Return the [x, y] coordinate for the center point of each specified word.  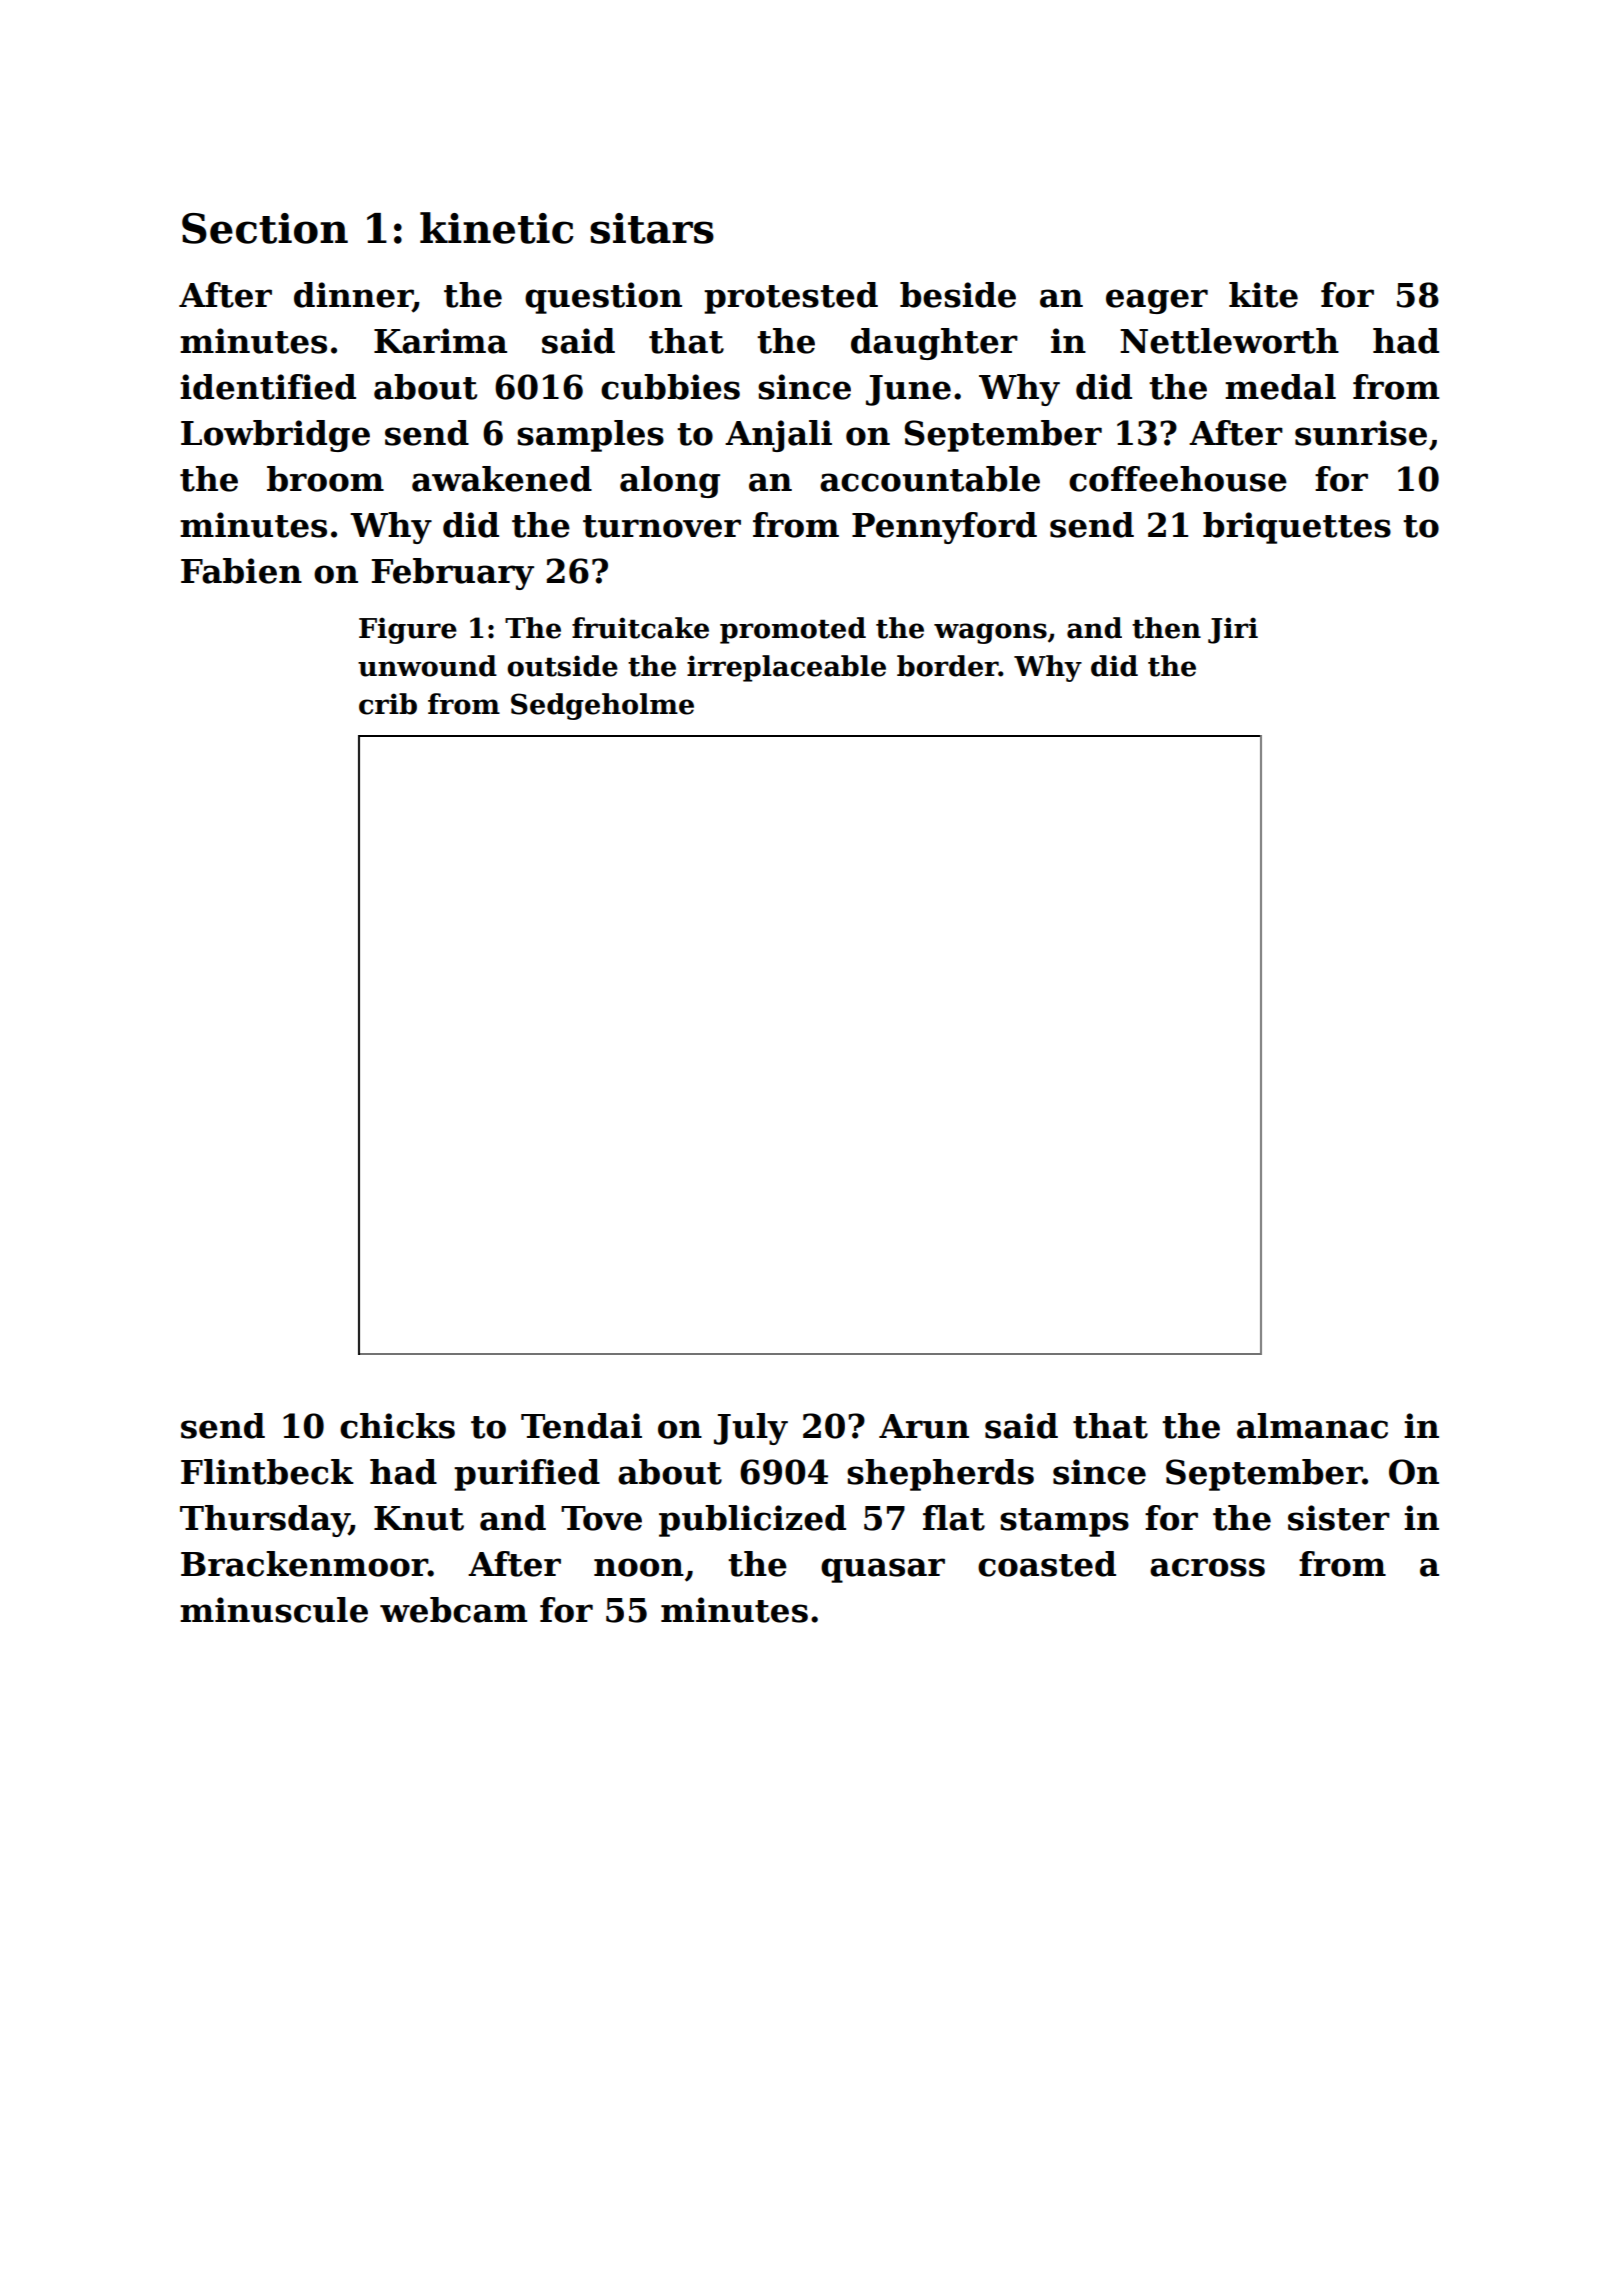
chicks [397, 1426]
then [1166, 628]
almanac [1312, 1426]
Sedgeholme [602, 706]
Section [265, 228]
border [948, 666]
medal [1280, 387]
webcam [453, 1610]
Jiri [1233, 630]
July [751, 1429]
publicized [752, 1521]
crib [388, 704]
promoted [793, 630]
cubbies [670, 387]
